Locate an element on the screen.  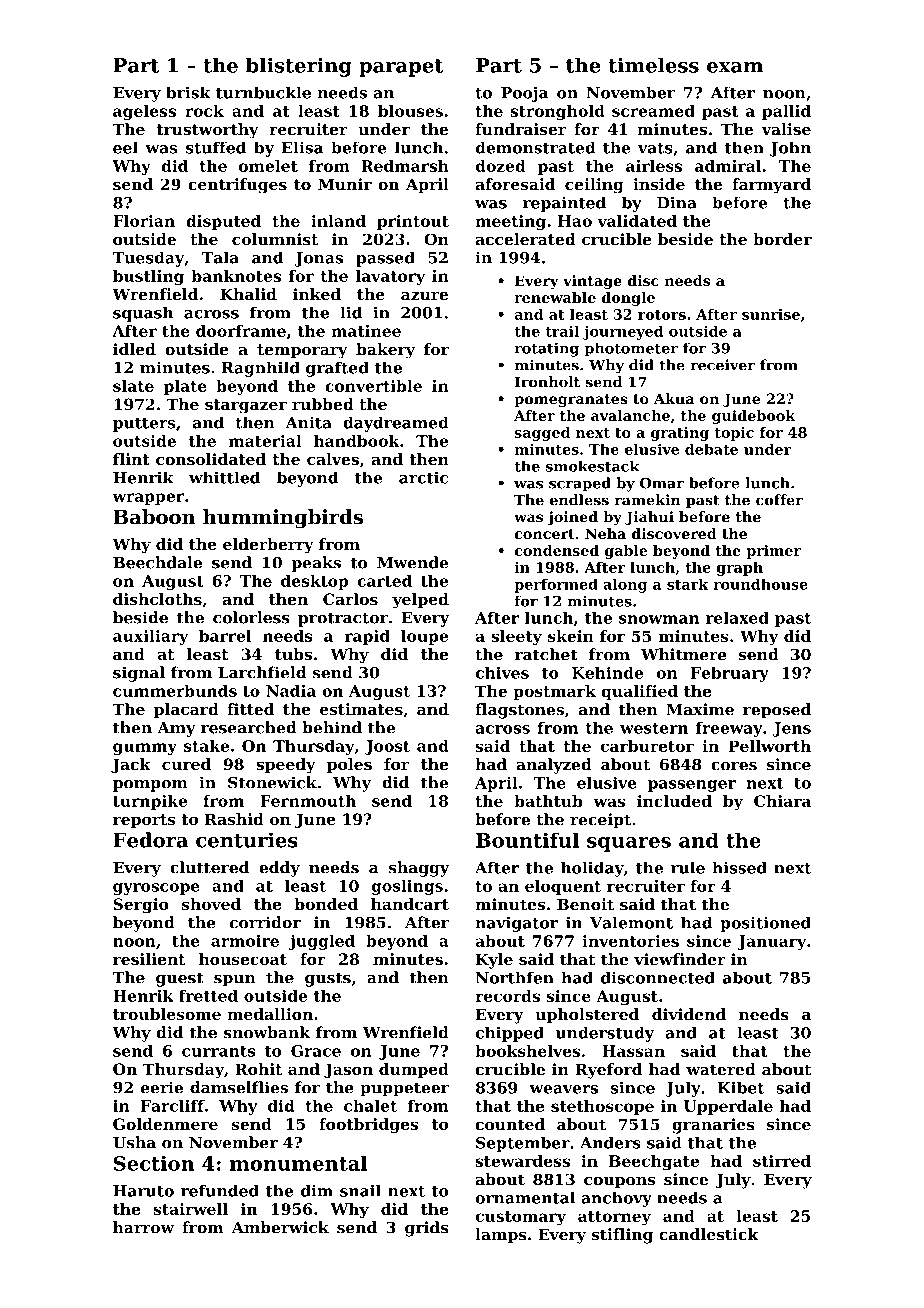
sagged is located at coordinates (542, 434).
